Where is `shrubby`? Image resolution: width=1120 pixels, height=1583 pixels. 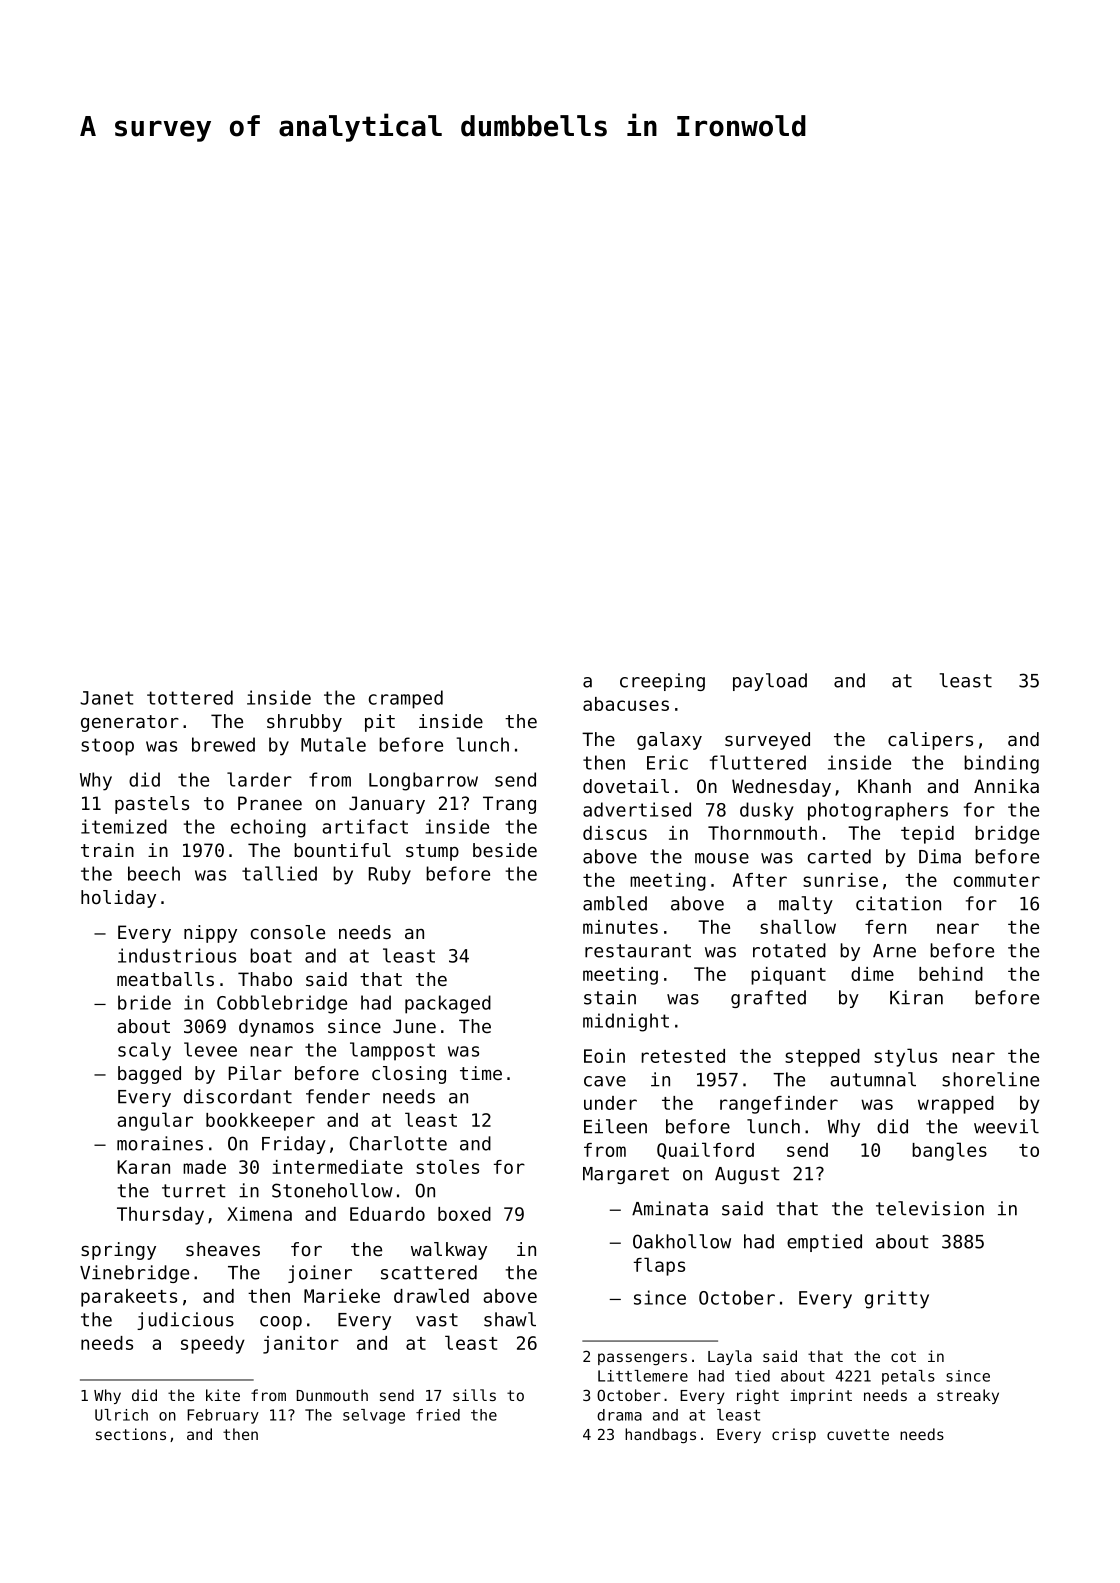
shrubby is located at coordinates (304, 723).
